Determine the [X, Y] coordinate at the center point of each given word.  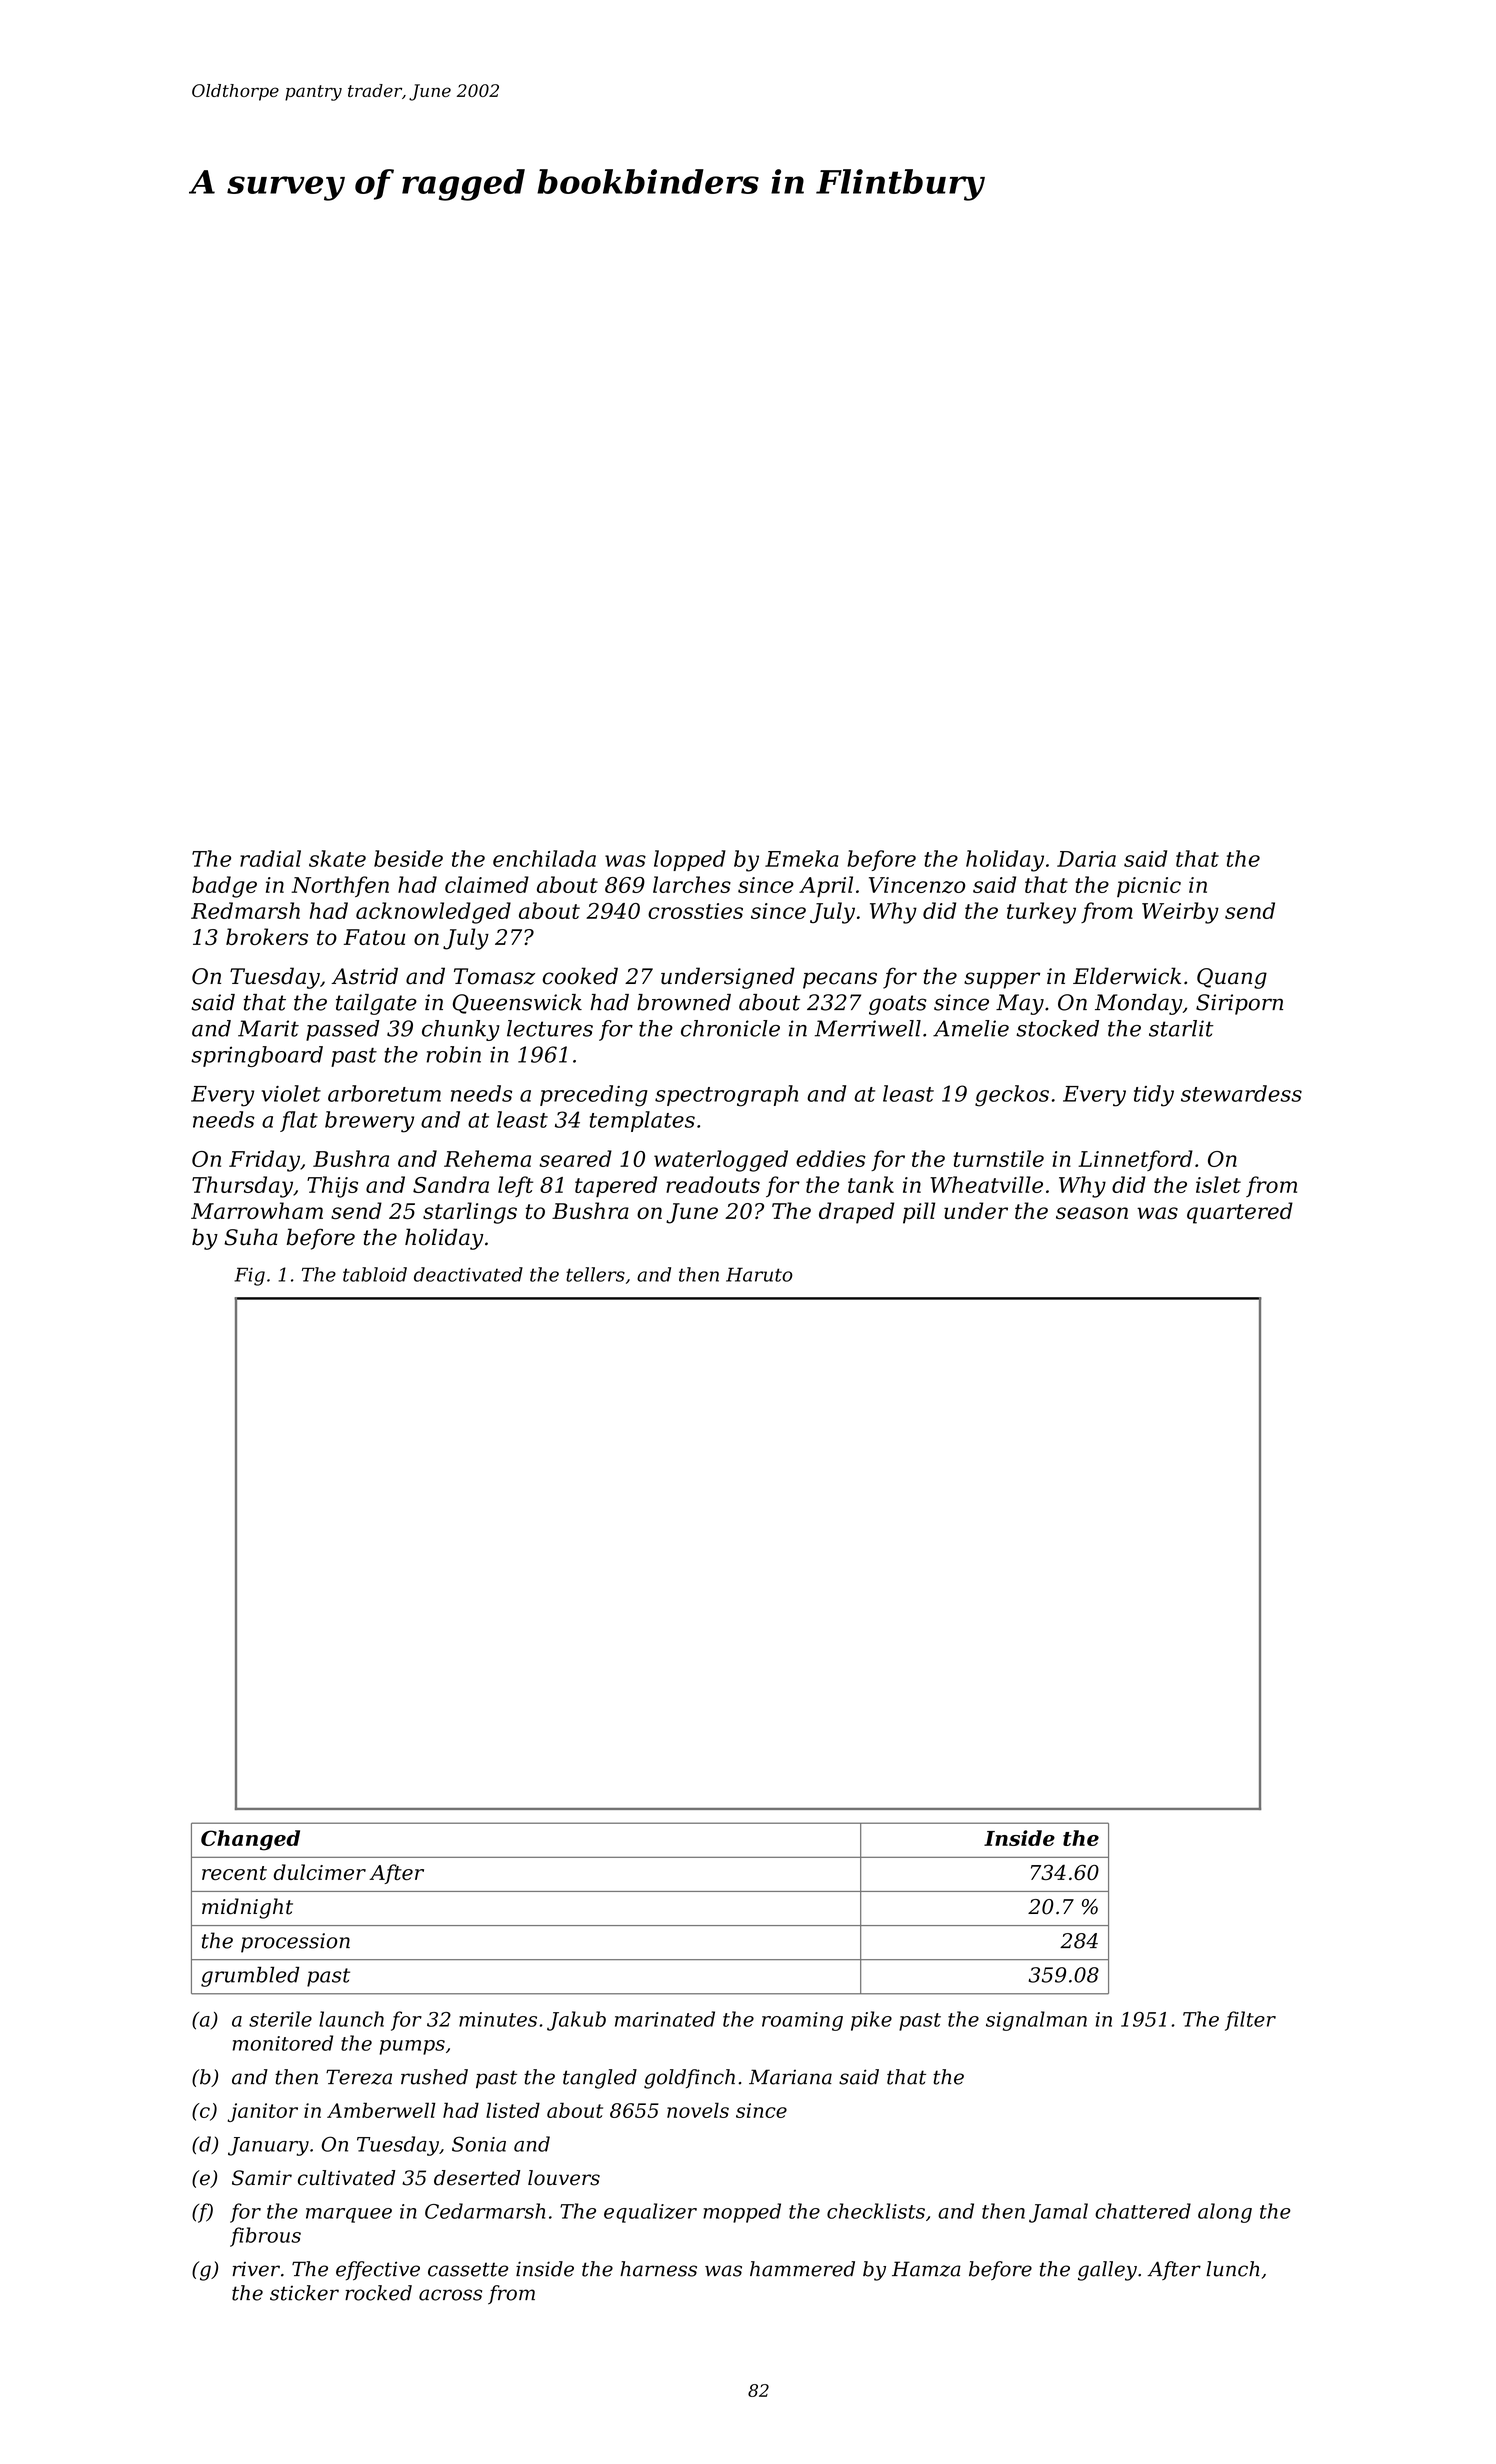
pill [919, 1213]
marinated [665, 2019]
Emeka [802, 858]
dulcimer [320, 1872]
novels [698, 2110]
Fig [249, 1276]
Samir [262, 2178]
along [1225, 2213]
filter [1250, 2021]
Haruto [759, 1274]
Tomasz [494, 976]
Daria [1086, 859]
